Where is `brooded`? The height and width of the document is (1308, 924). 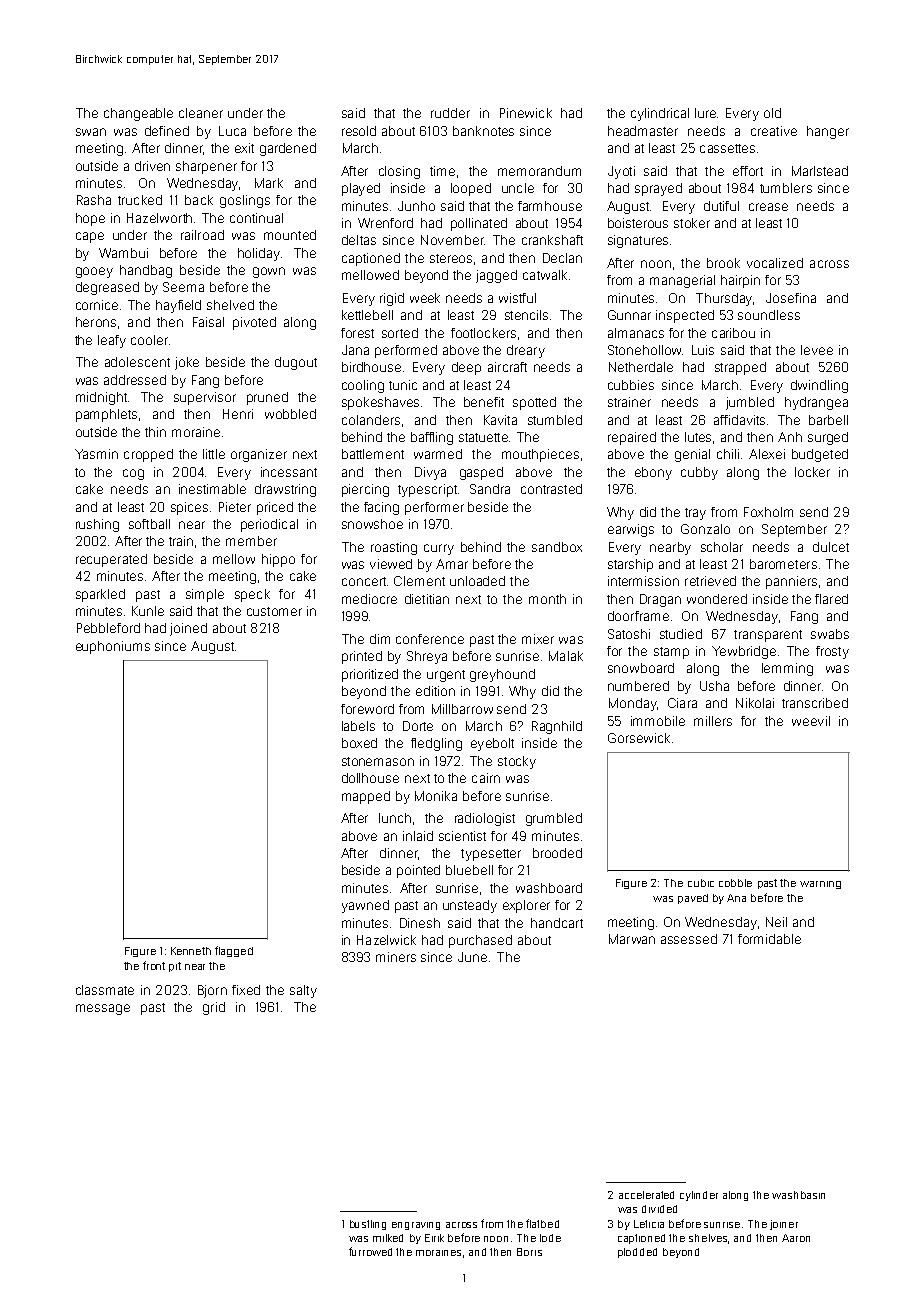 brooded is located at coordinates (557, 853).
